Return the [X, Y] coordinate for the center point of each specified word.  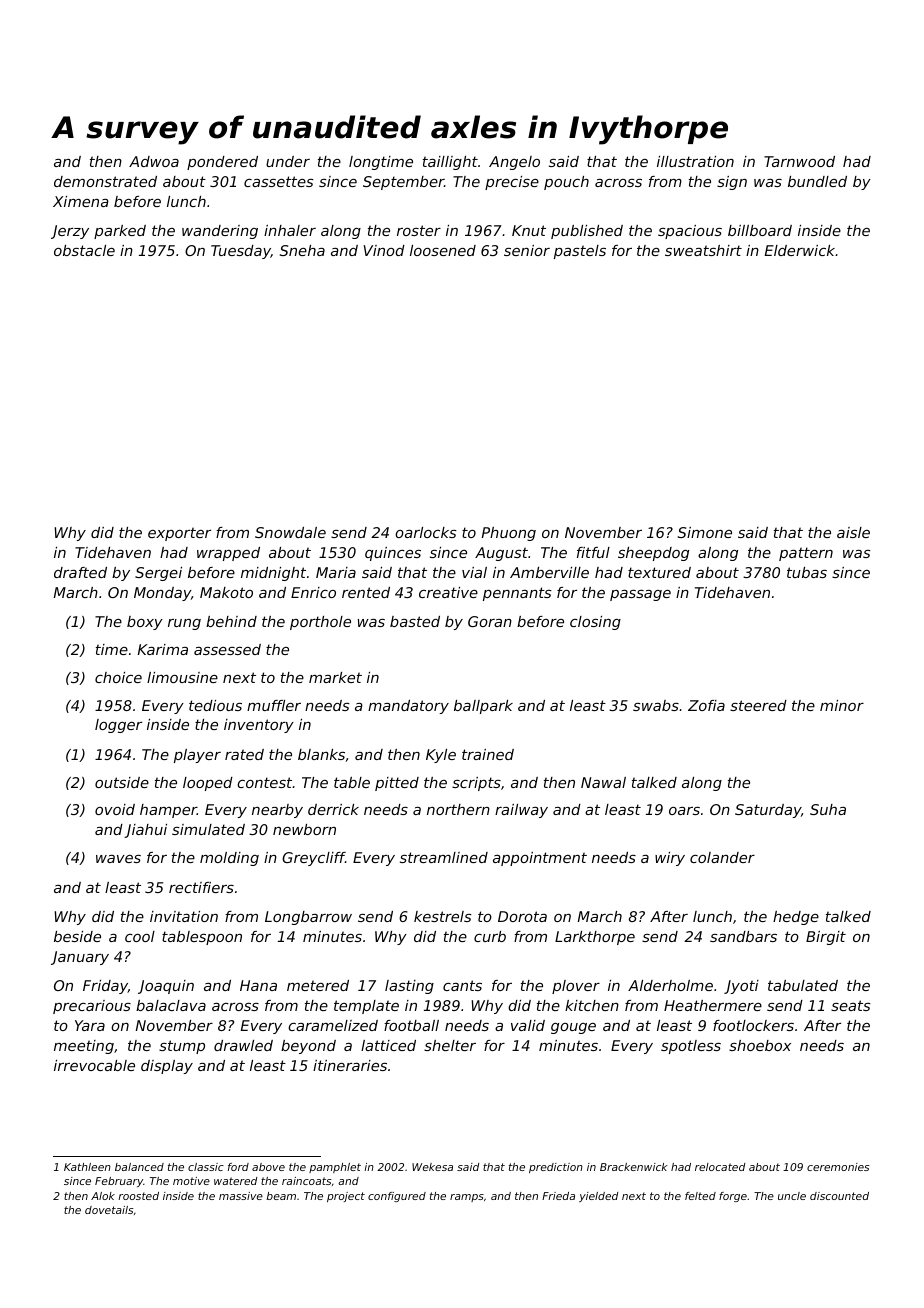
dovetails [109, 1210]
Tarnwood [799, 161]
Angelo [514, 163]
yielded [598, 1197]
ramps [467, 1198]
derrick [333, 809]
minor [842, 705]
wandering [220, 232]
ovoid [115, 809]
